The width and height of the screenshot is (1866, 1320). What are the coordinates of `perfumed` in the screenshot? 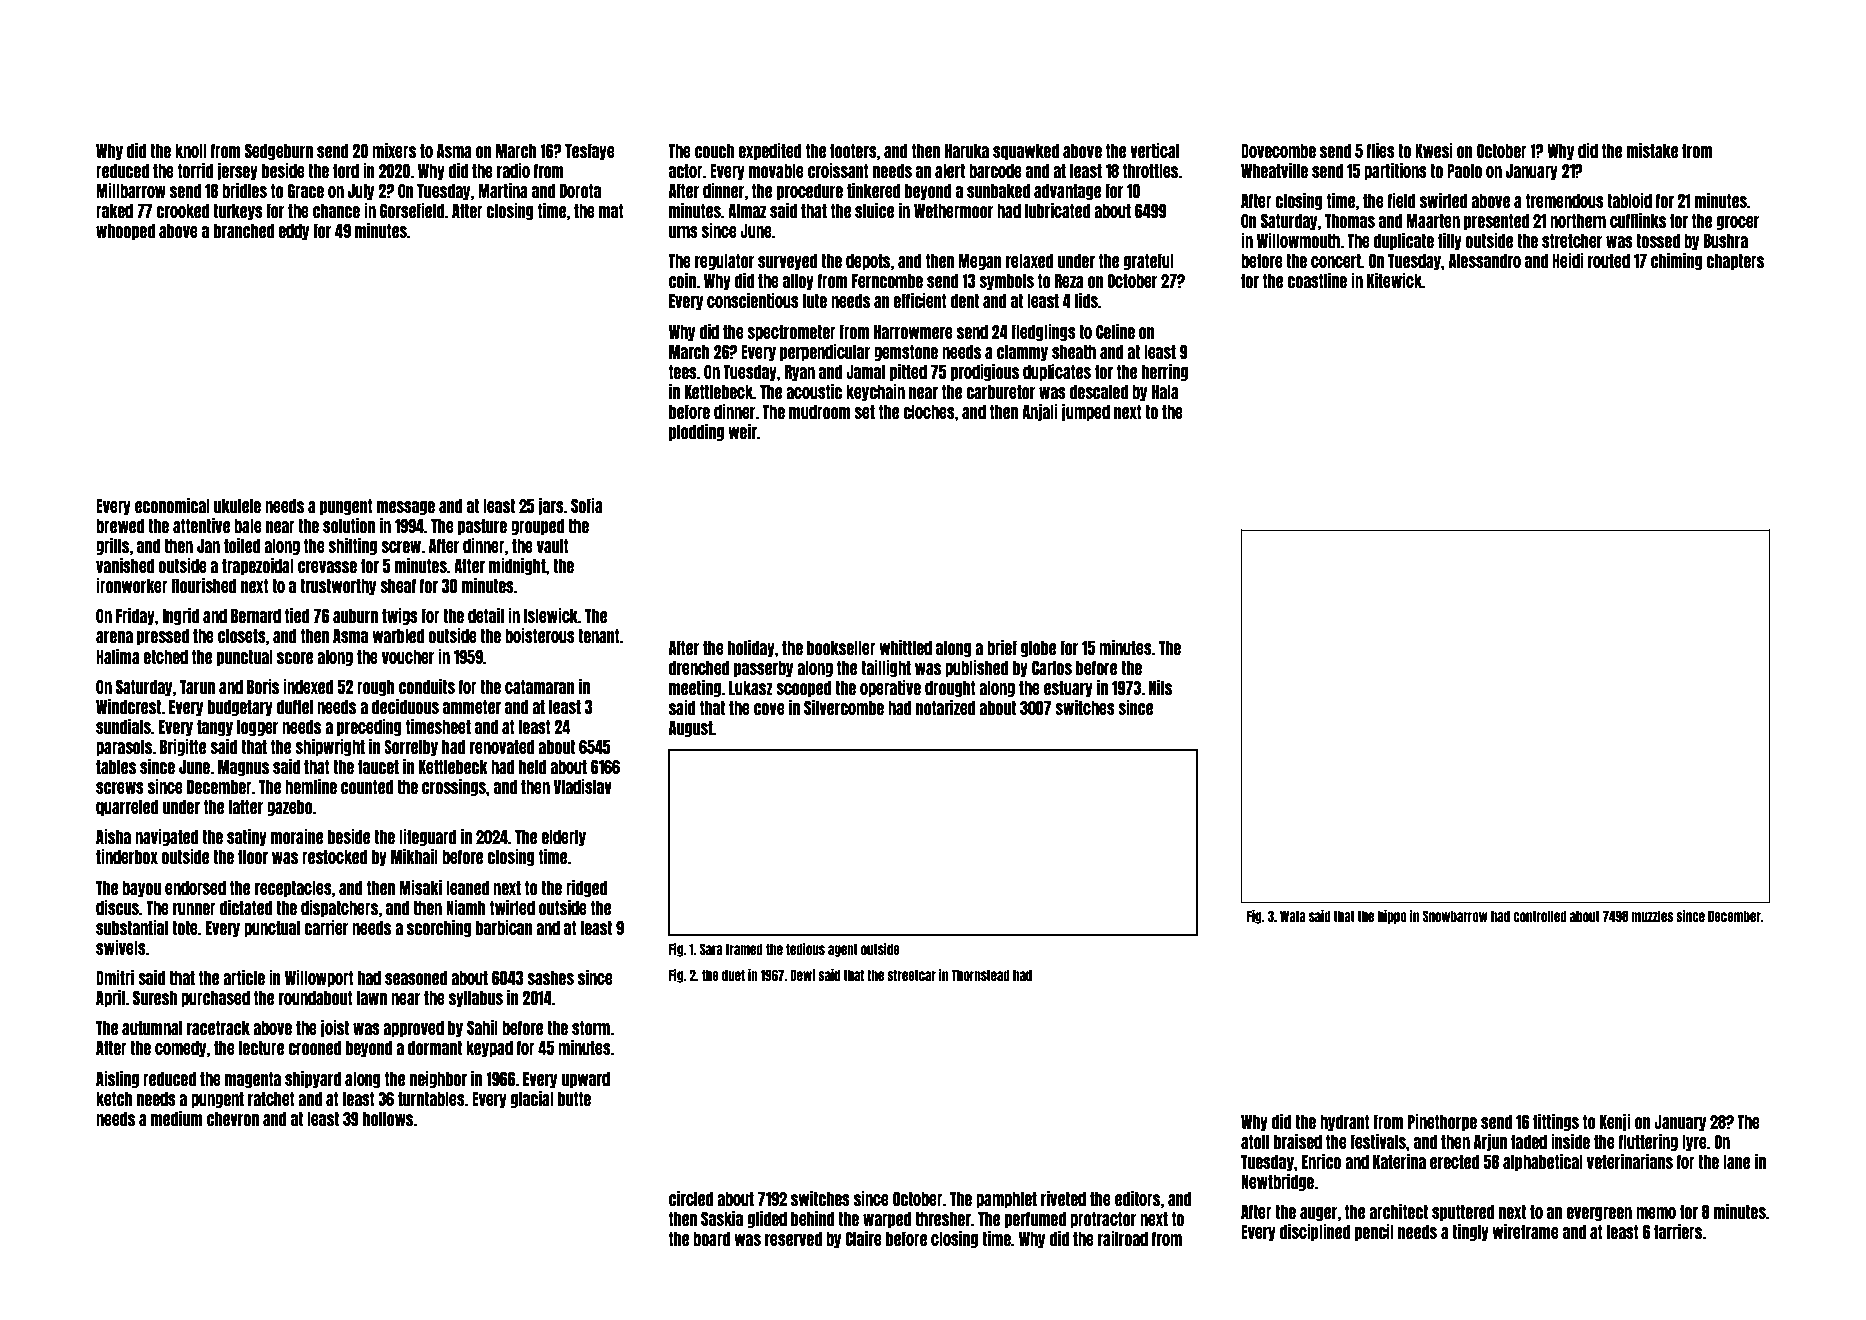 It's located at (1035, 1220).
